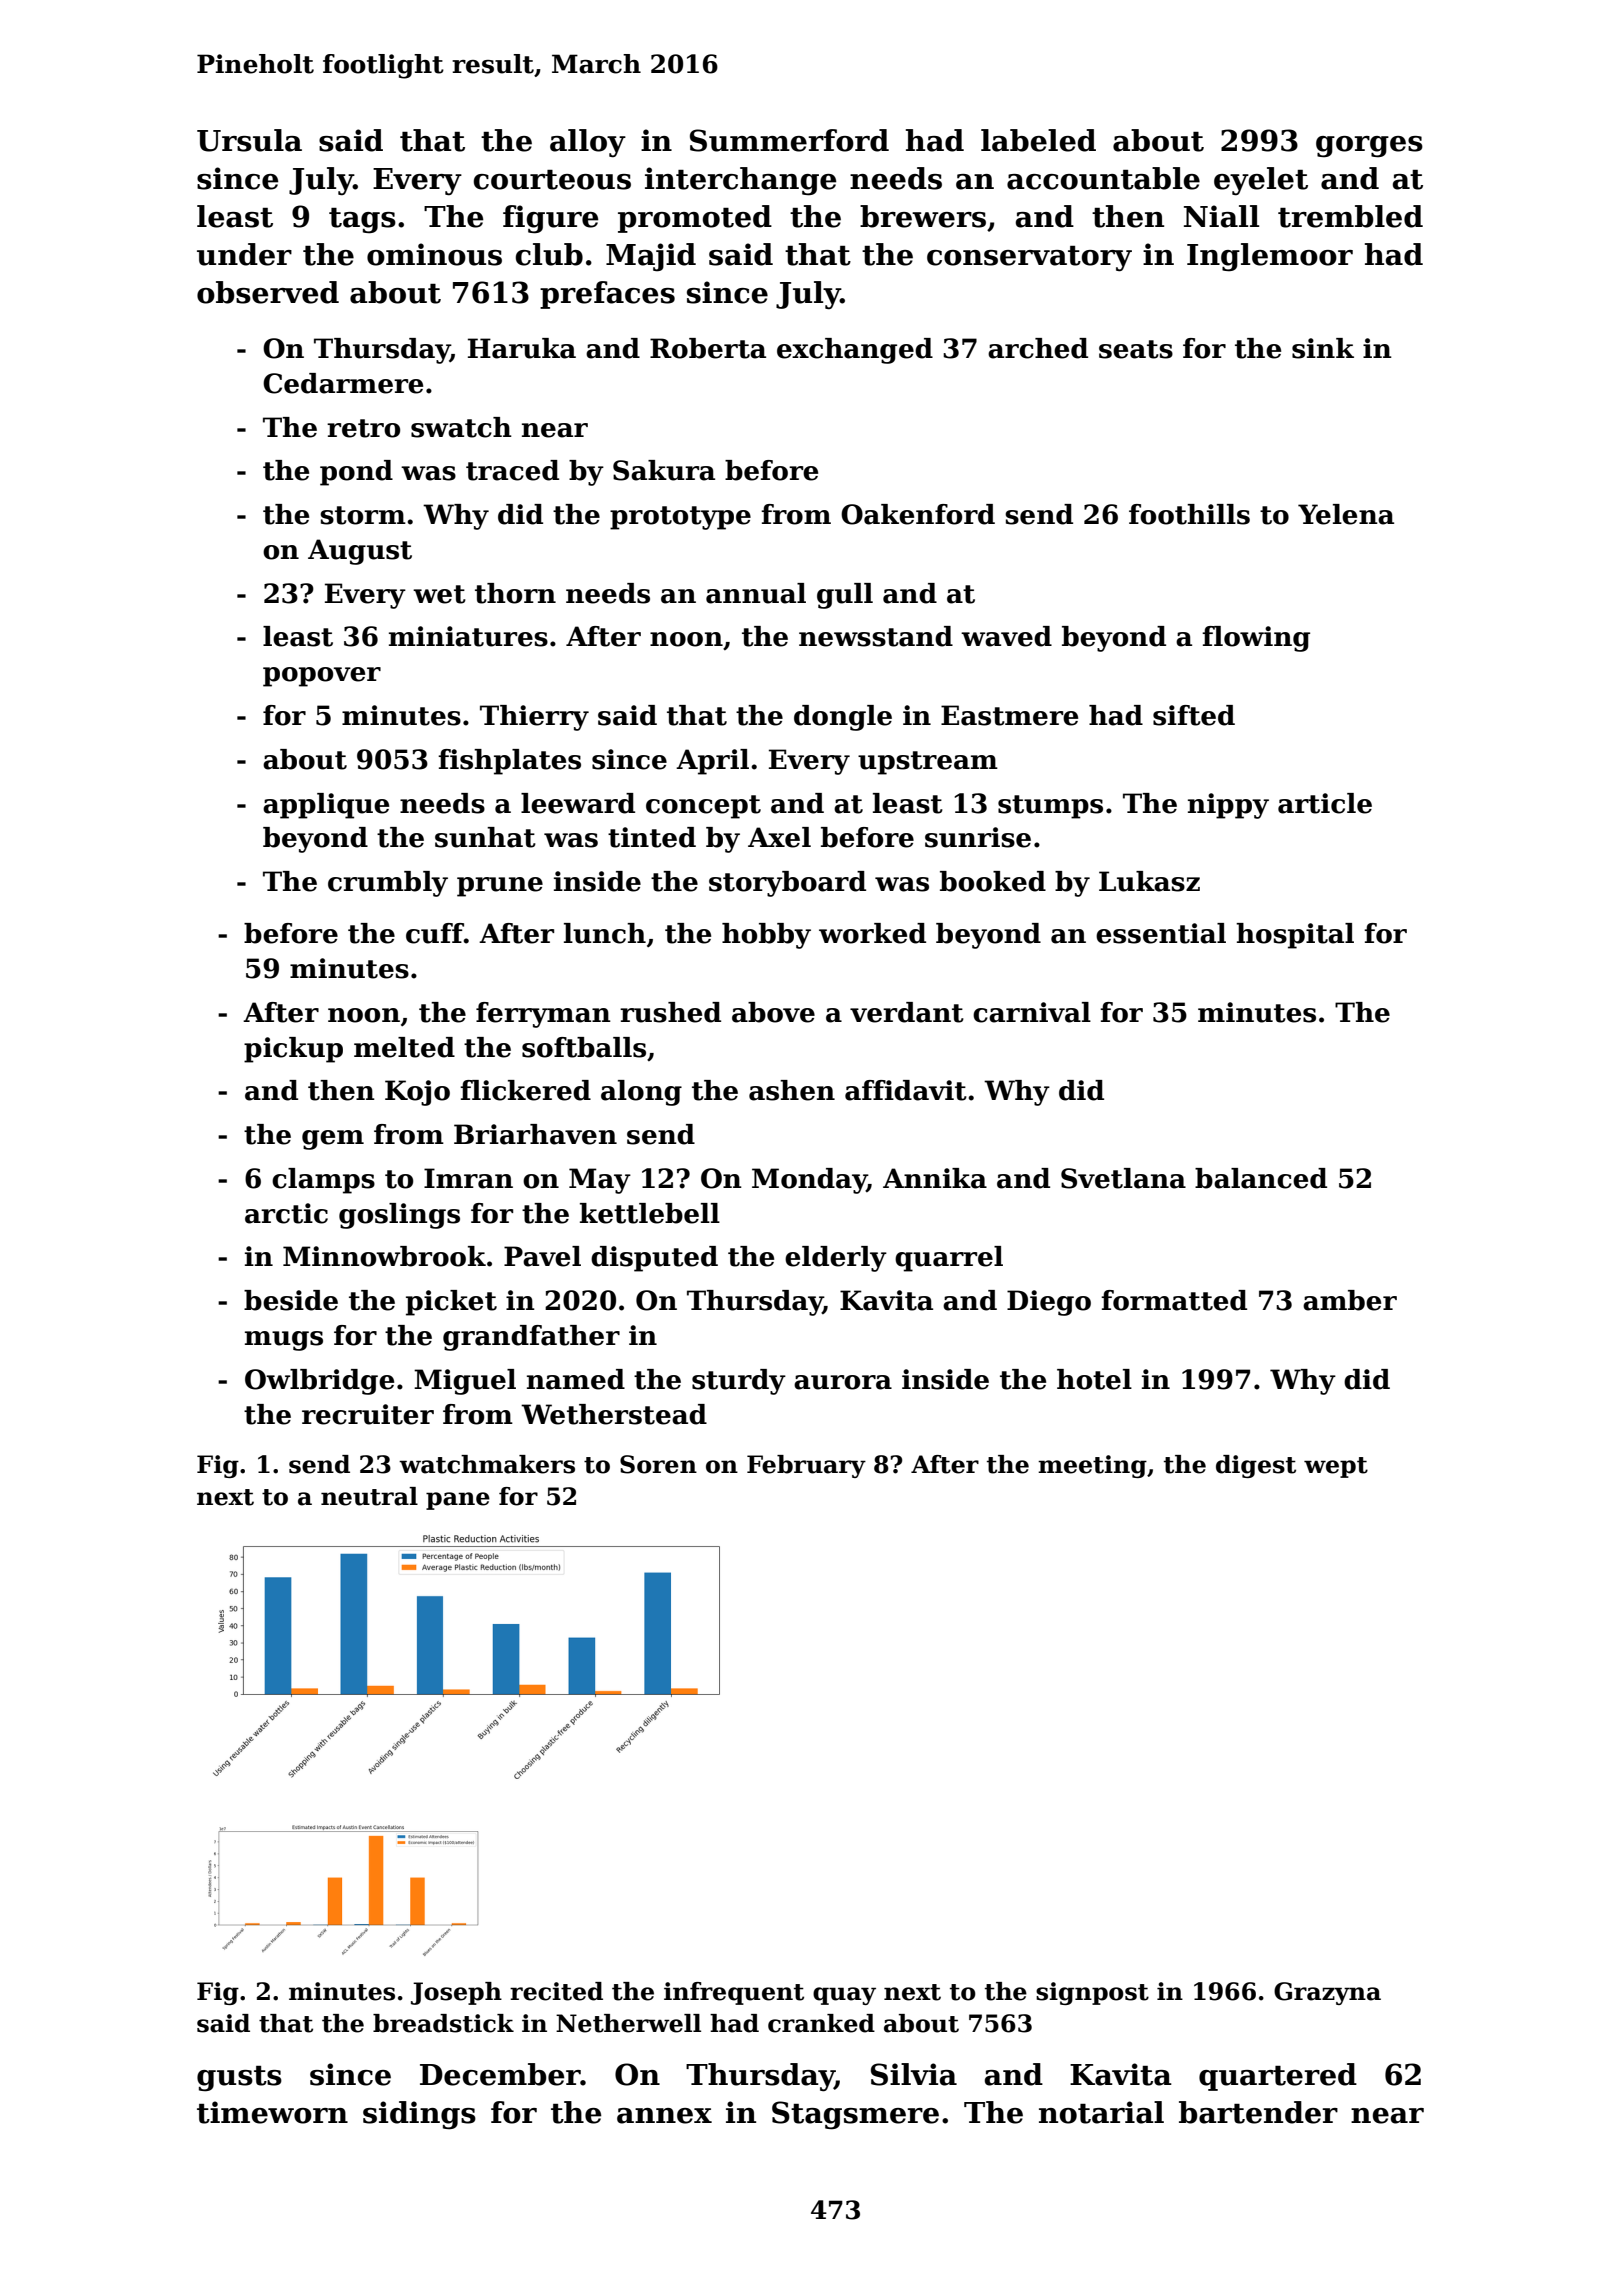  Describe the element at coordinates (844, 1996) in the page. I see `quay` at that location.
